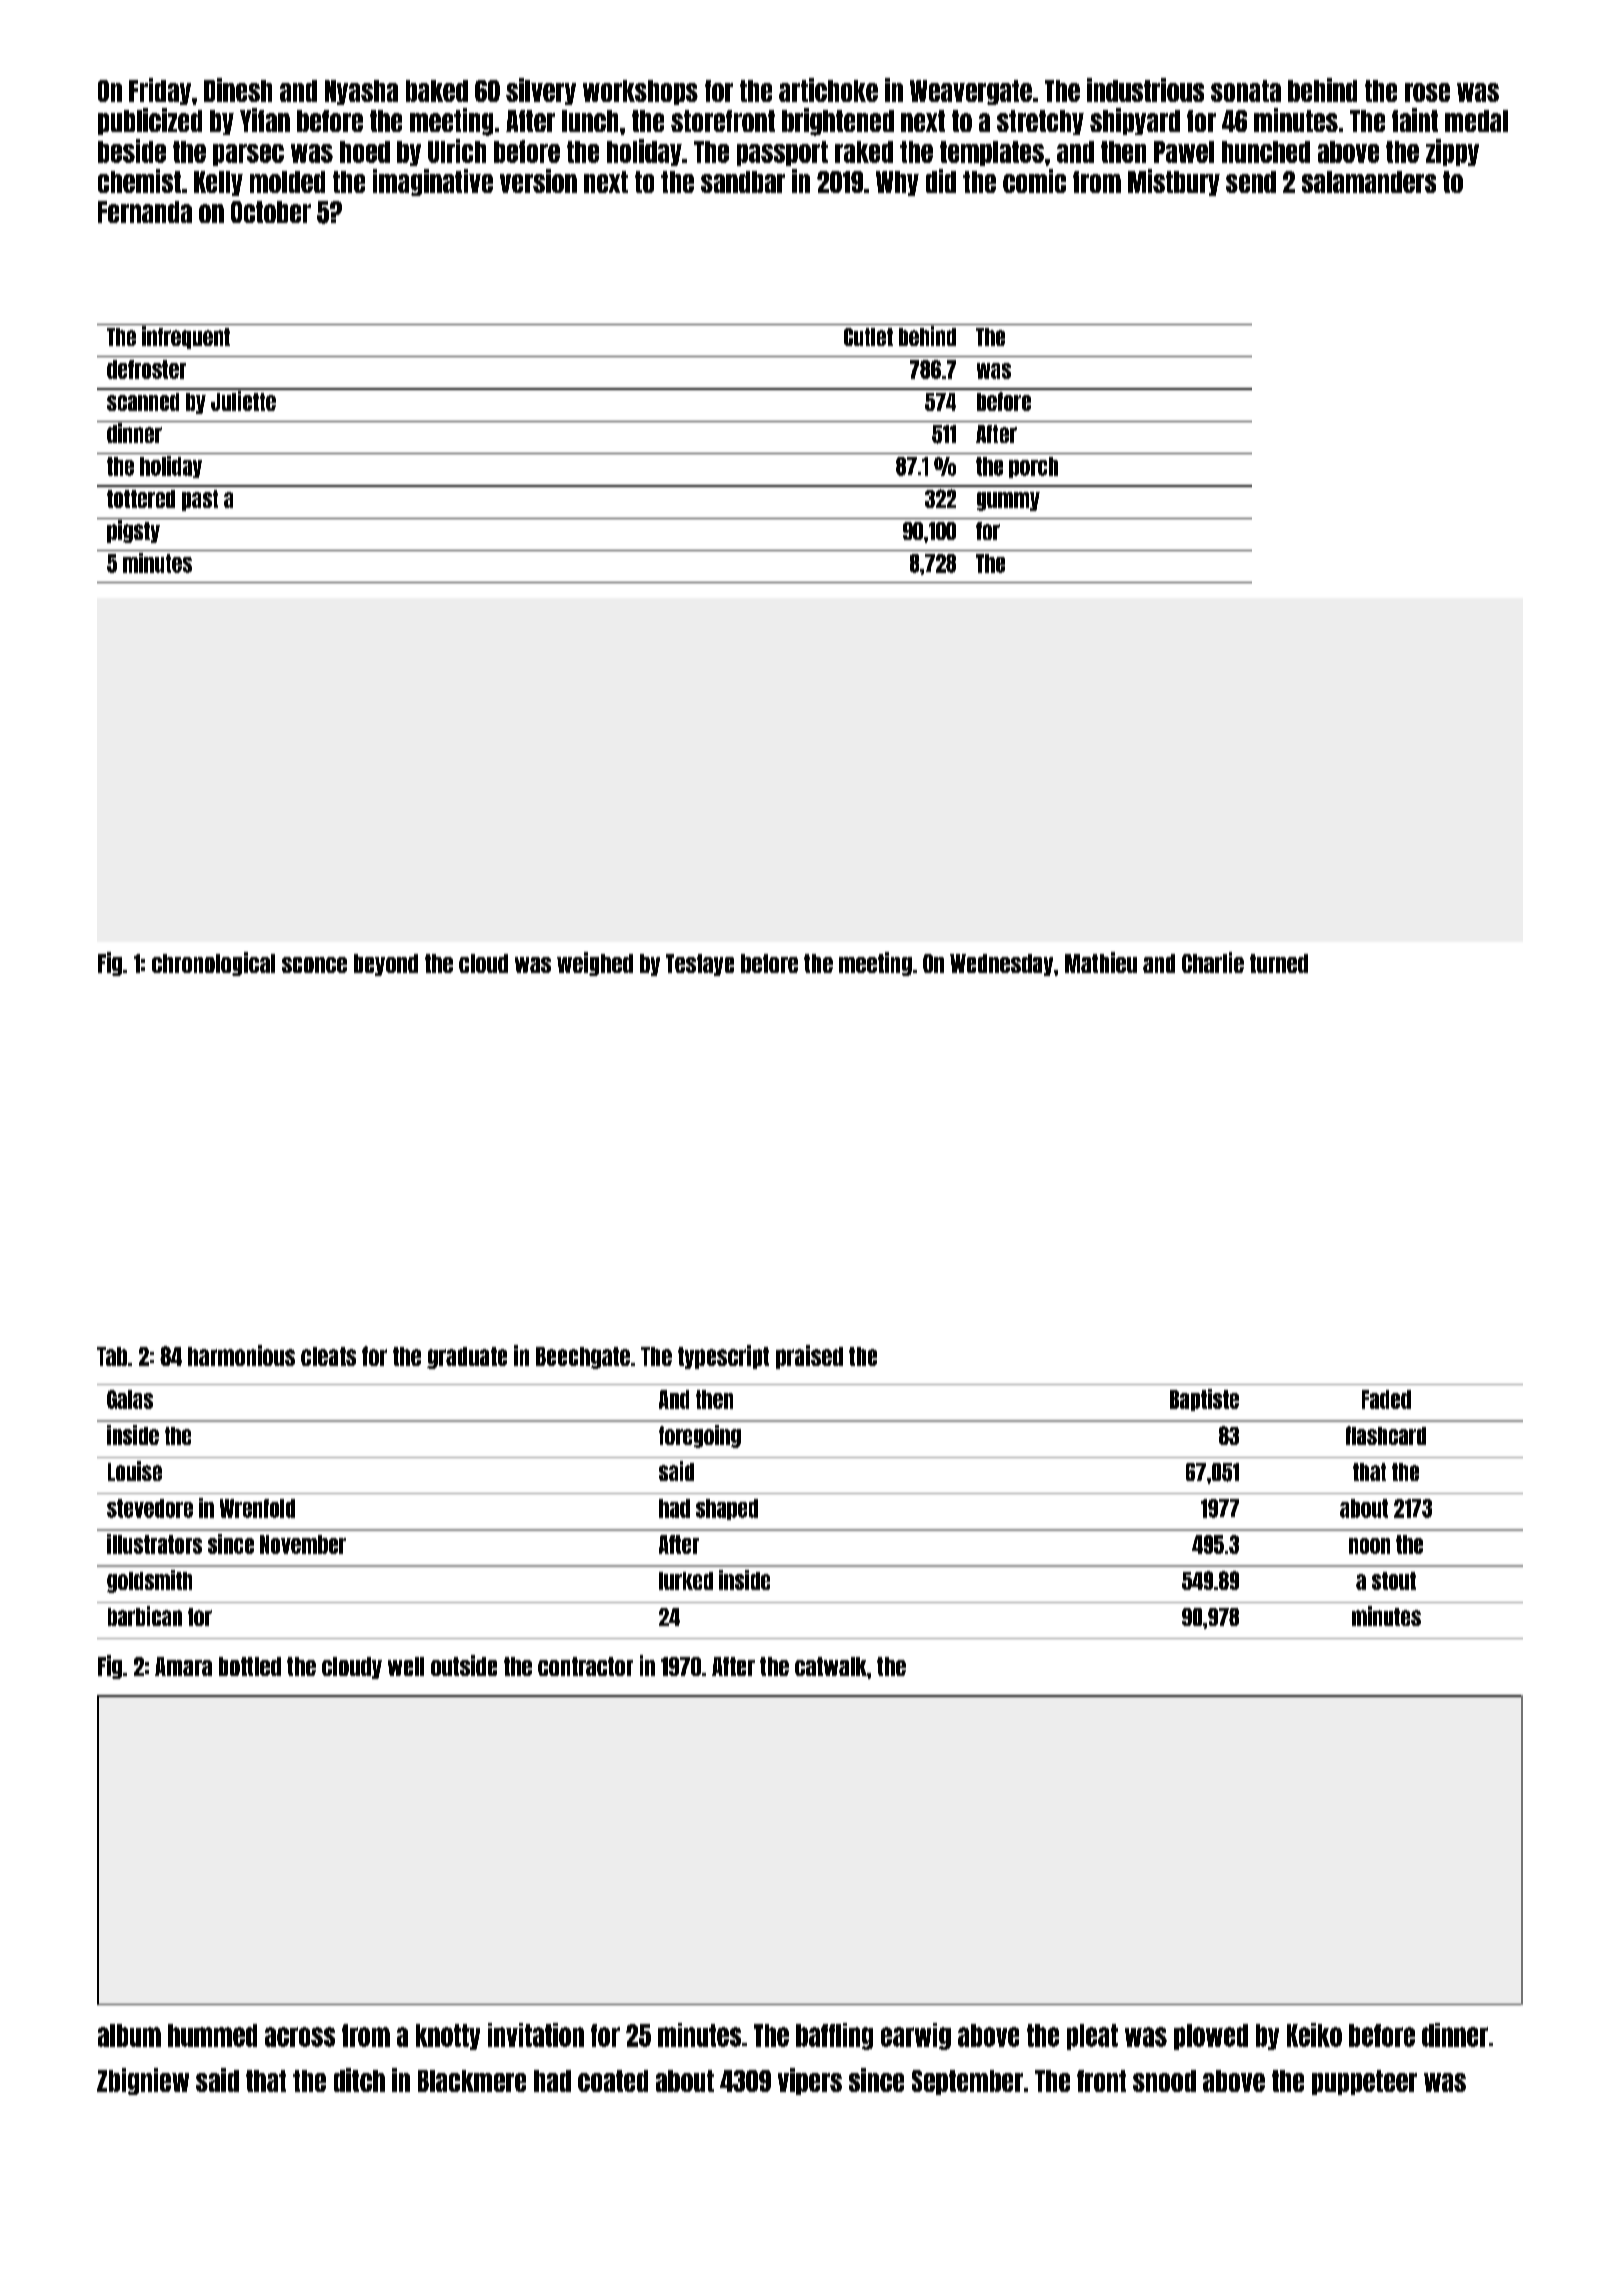 The height and width of the page is (2292, 1620). I want to click on turned, so click(1279, 963).
